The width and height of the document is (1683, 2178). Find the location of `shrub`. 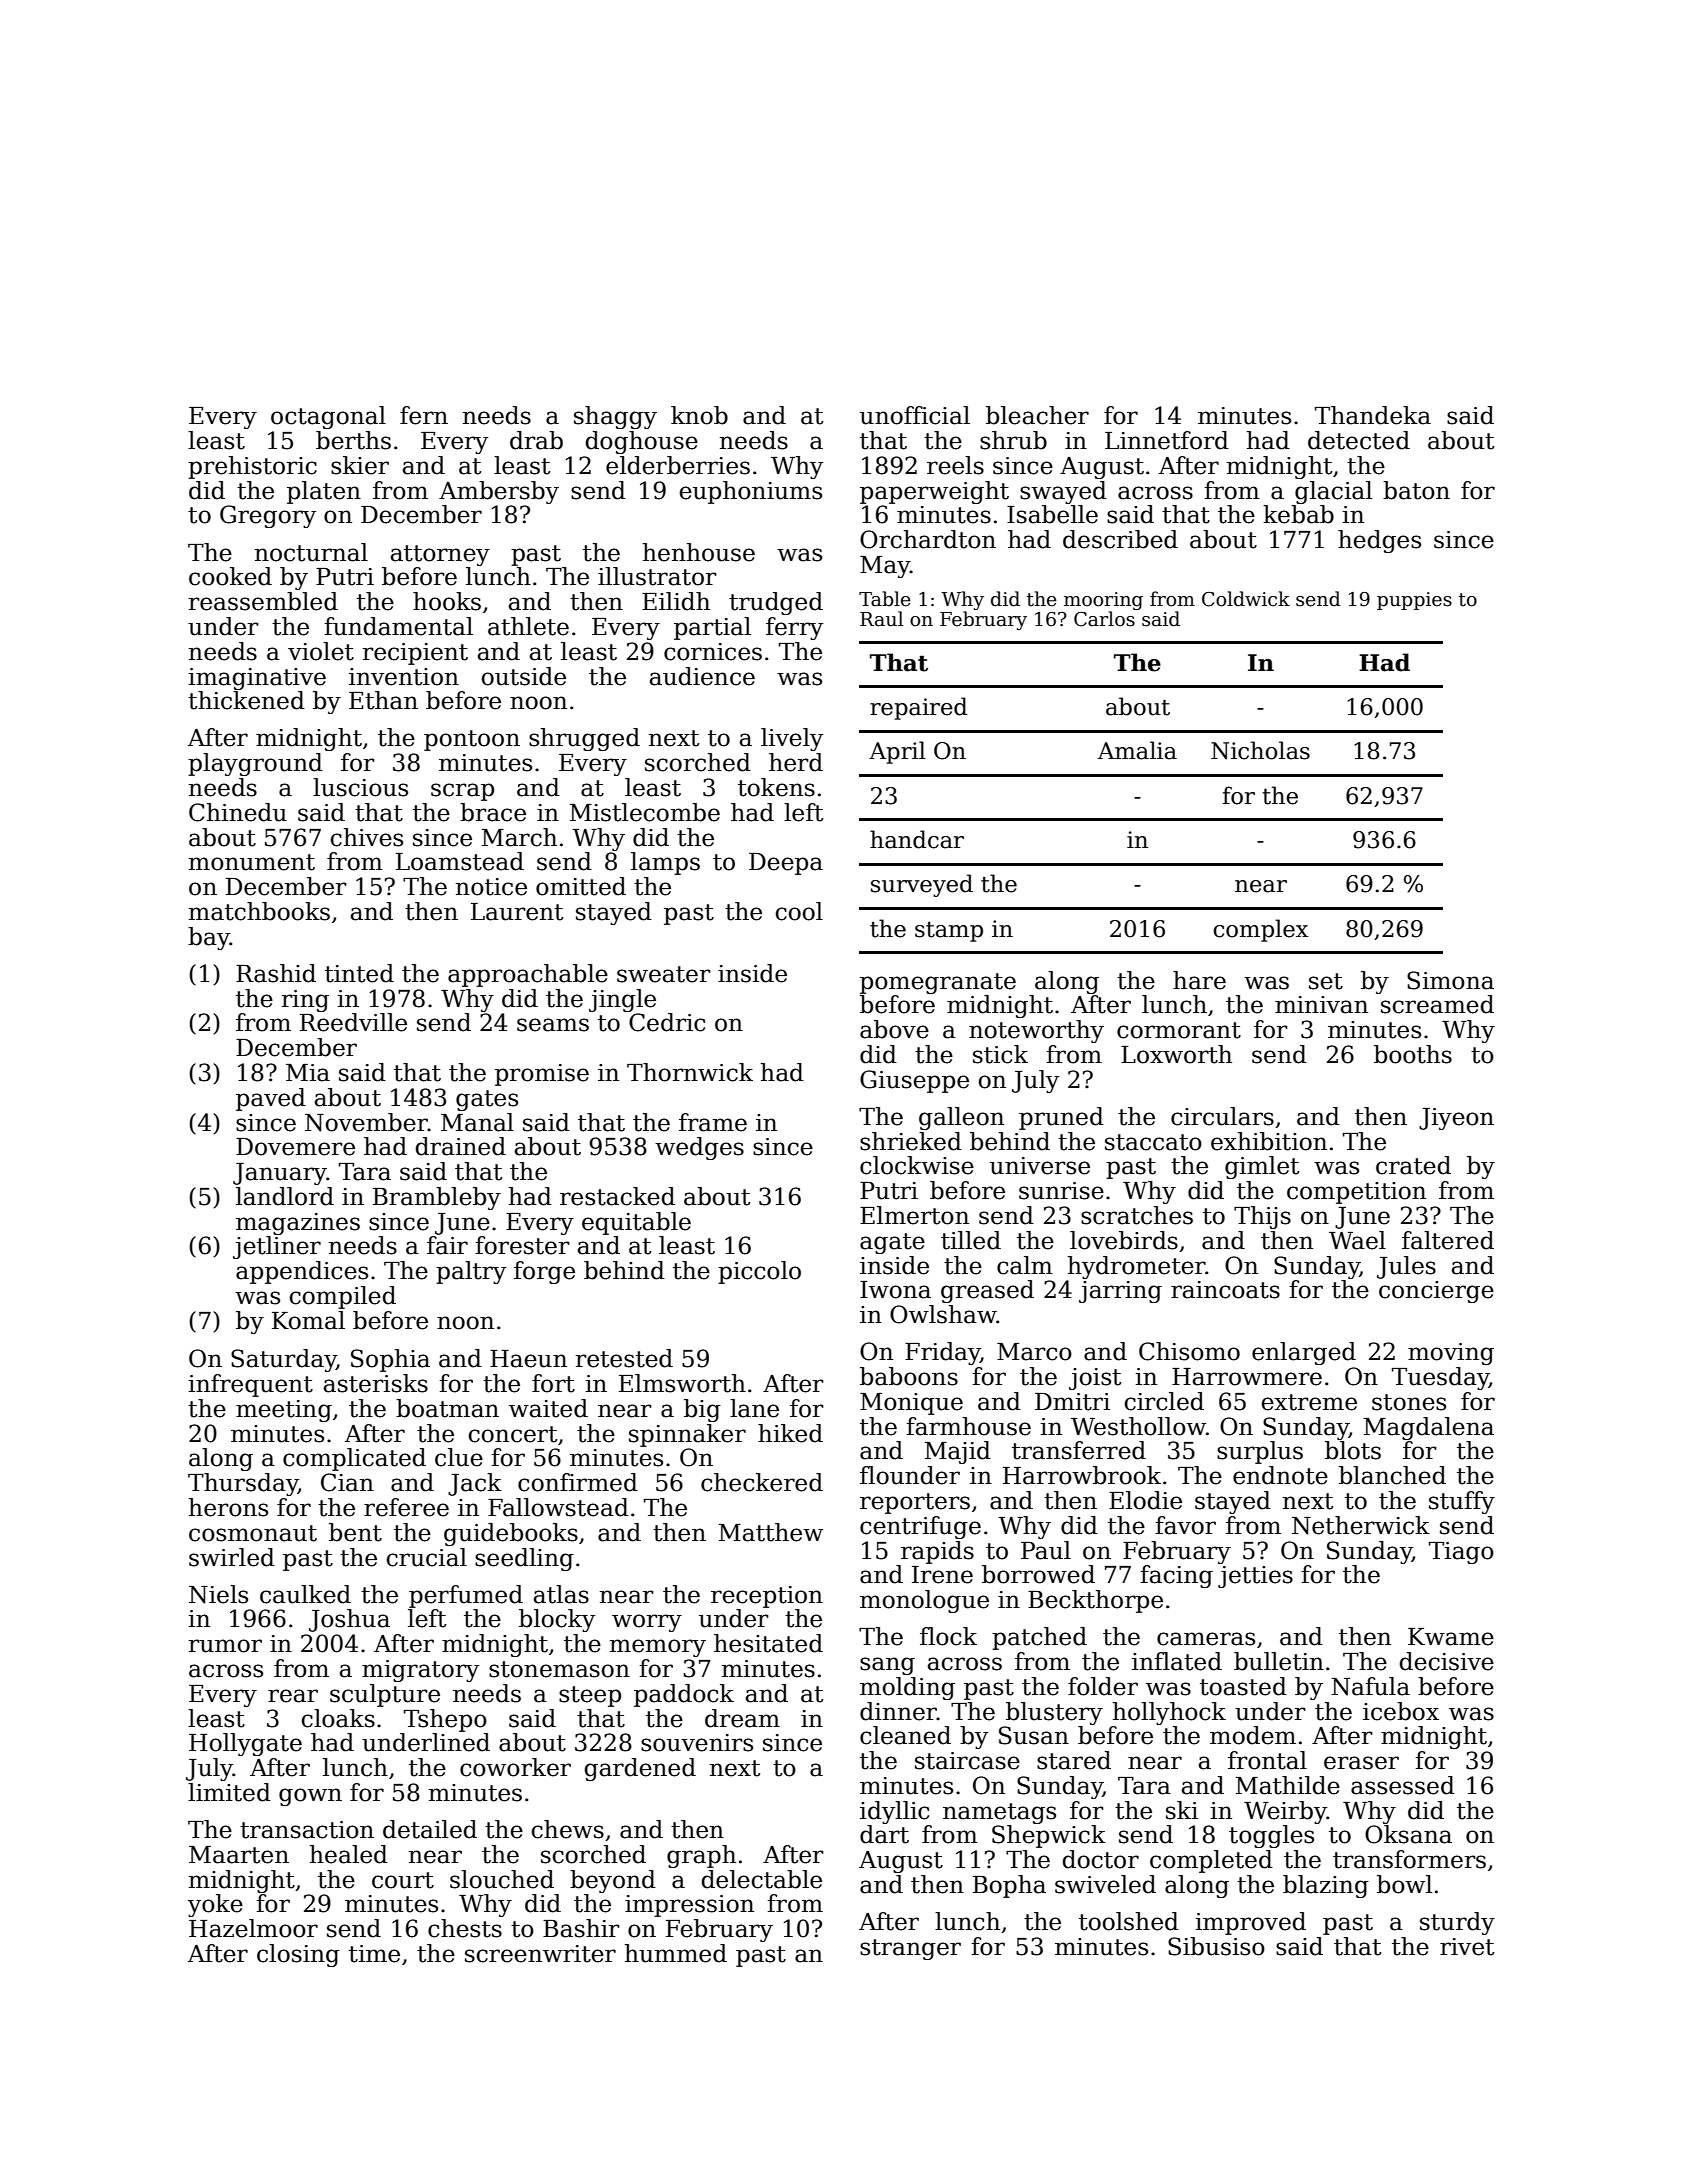

shrub is located at coordinates (1013, 440).
